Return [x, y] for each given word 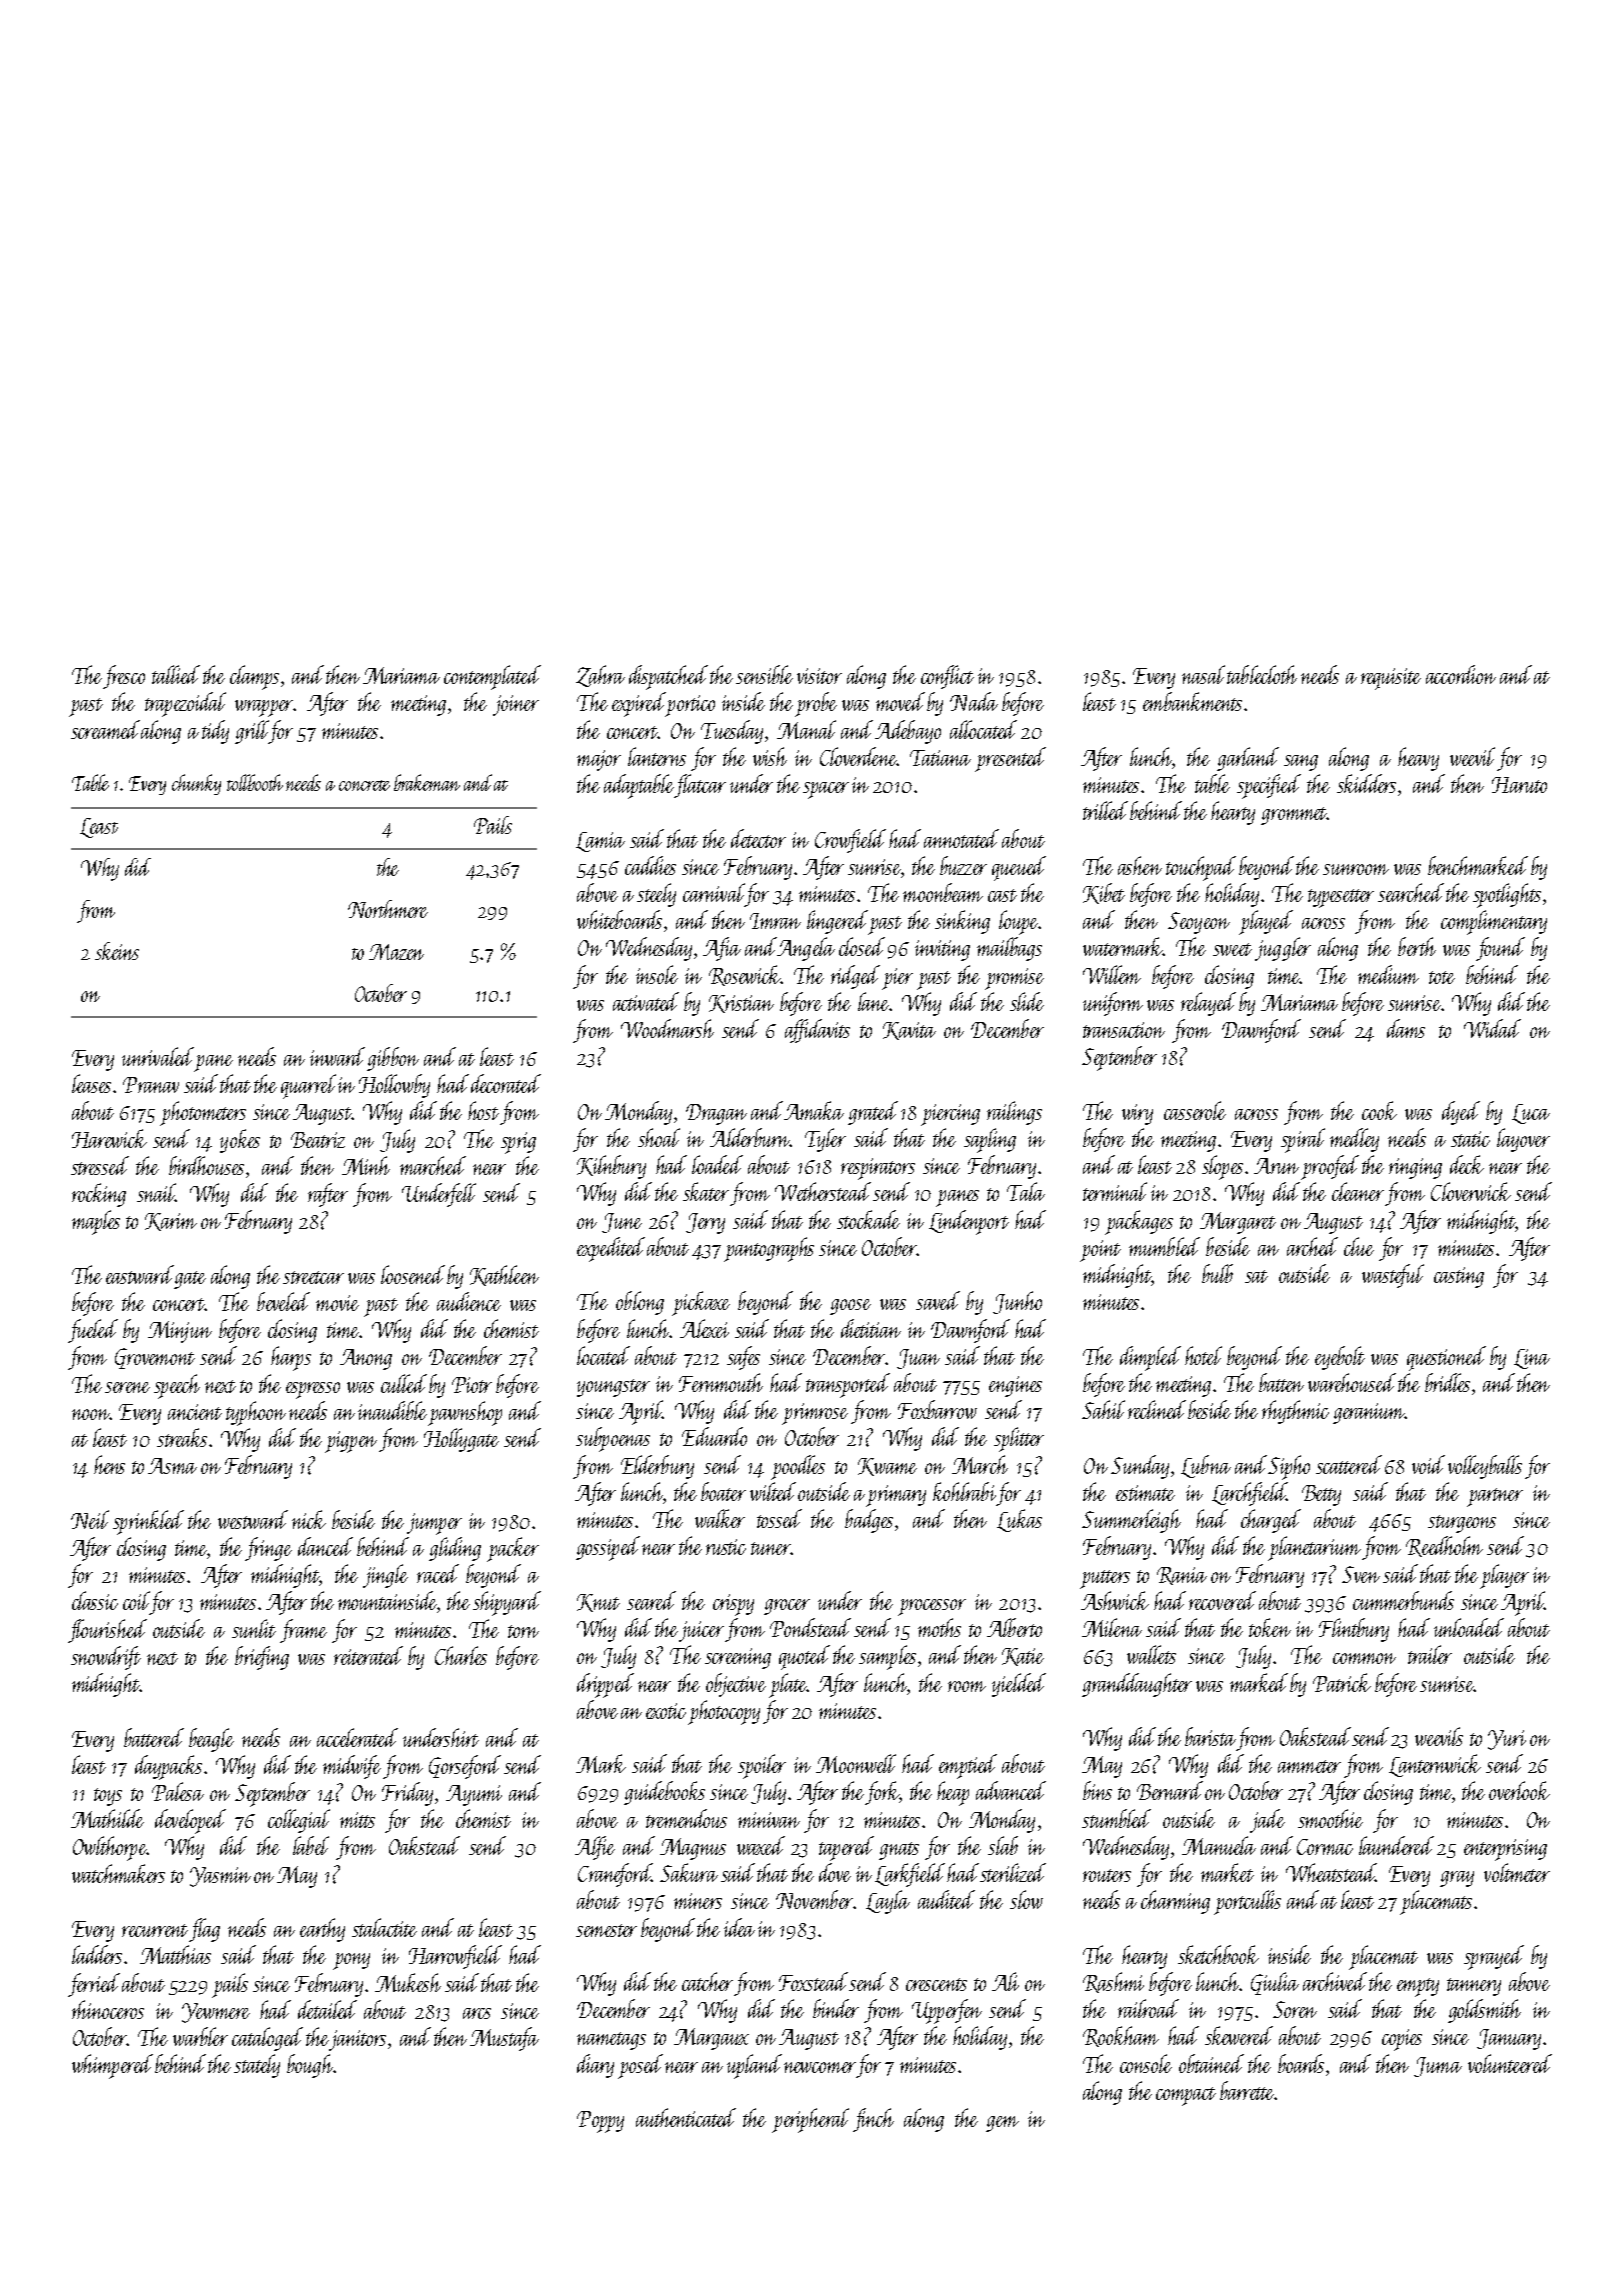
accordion [1461, 674]
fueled [93, 1331]
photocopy [724, 1712]
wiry [1137, 1114]
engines [1015, 1386]
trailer [1430, 1654]
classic [95, 1600]
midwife [352, 1767]
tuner [770, 1548]
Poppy [600, 2122]
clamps [254, 677]
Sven [1361, 1574]
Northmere [388, 909]
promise [1014, 979]
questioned [1446, 1358]
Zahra [600, 676]
